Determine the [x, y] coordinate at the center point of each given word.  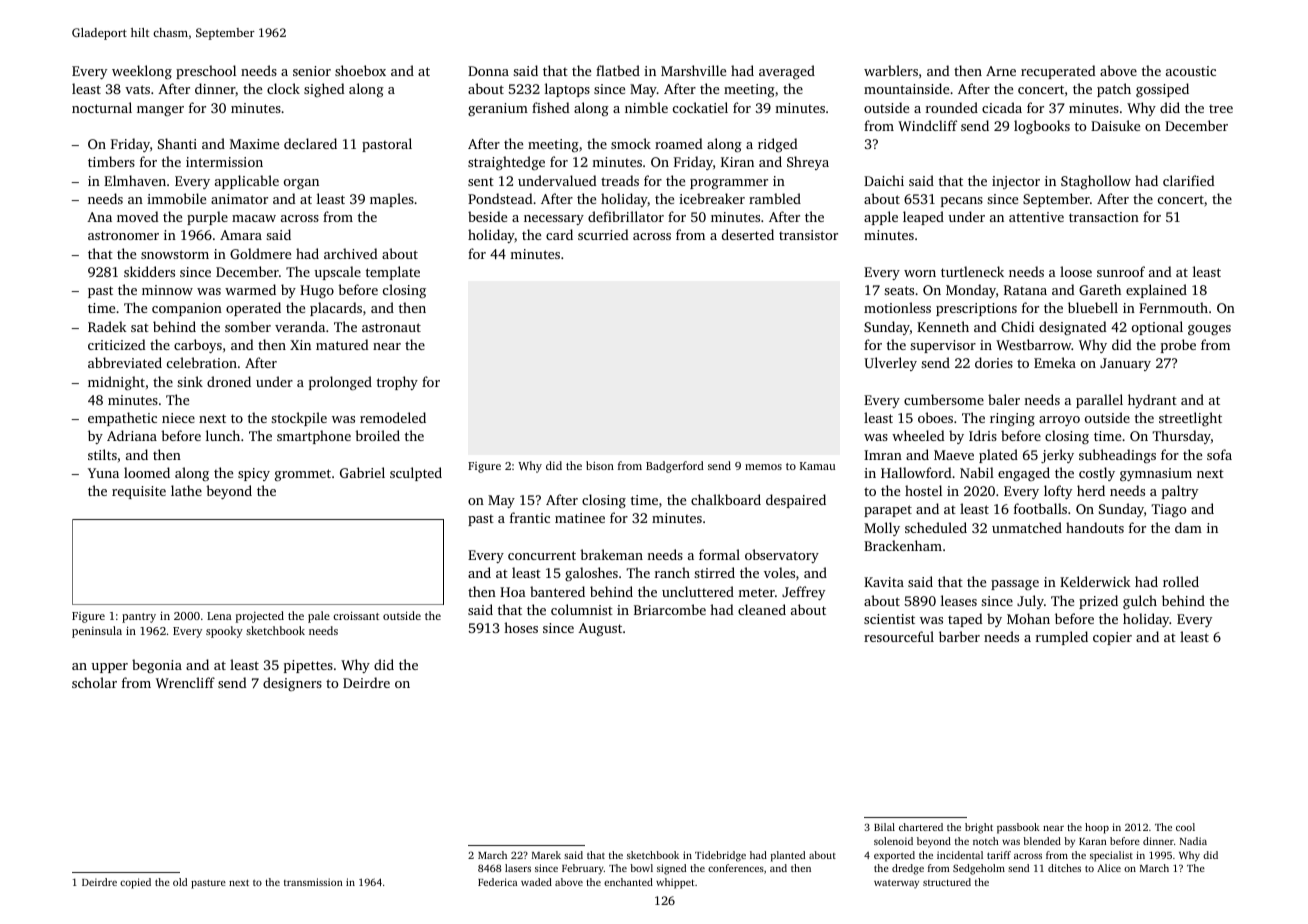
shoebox [360, 70]
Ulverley [890, 364]
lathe [186, 490]
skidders [149, 271]
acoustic [1191, 71]
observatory [782, 556]
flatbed [618, 70]
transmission [313, 882]
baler [1004, 399]
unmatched [1027, 527]
